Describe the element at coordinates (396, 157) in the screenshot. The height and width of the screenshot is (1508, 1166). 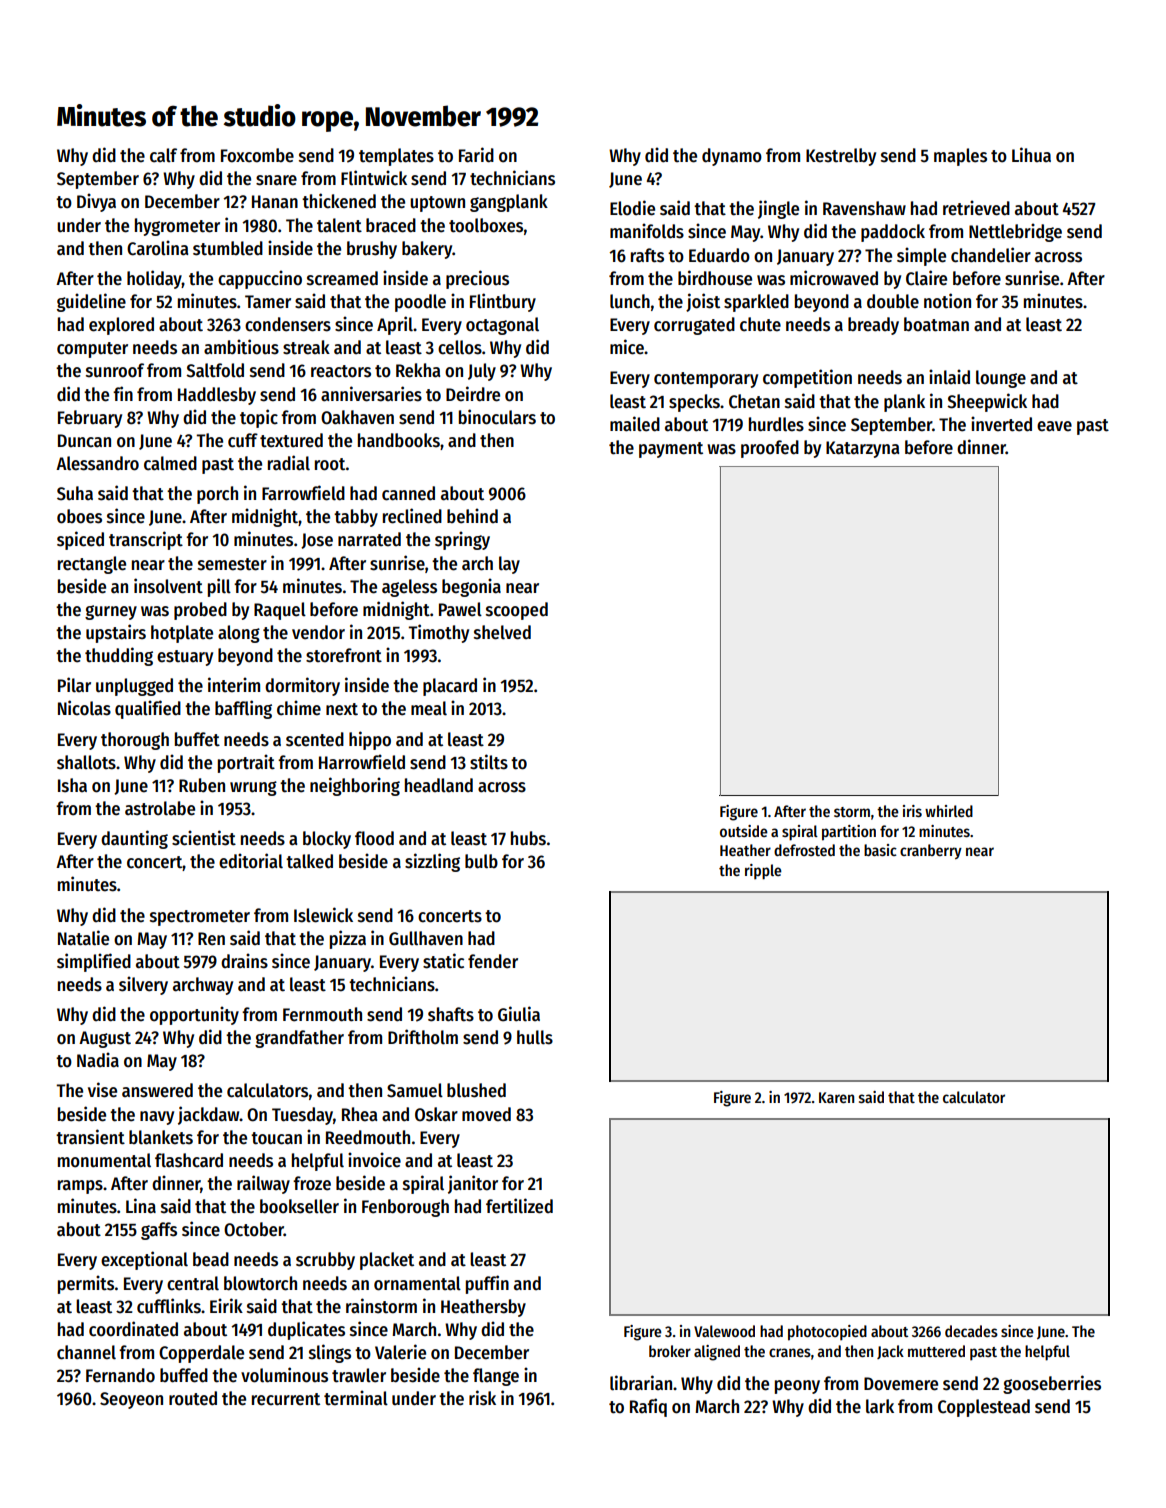
I see `templates` at that location.
